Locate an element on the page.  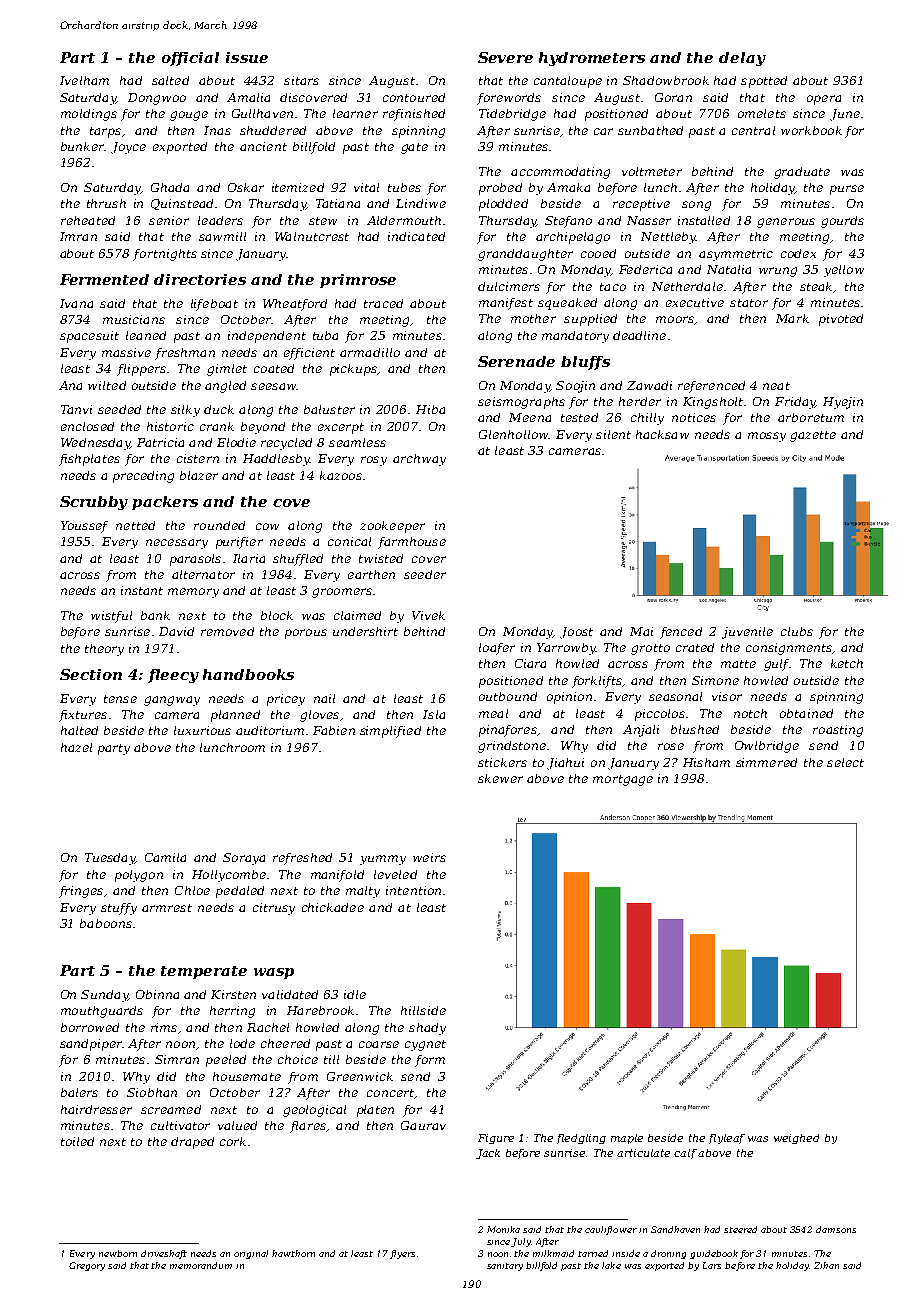
rims is located at coordinates (164, 1027).
